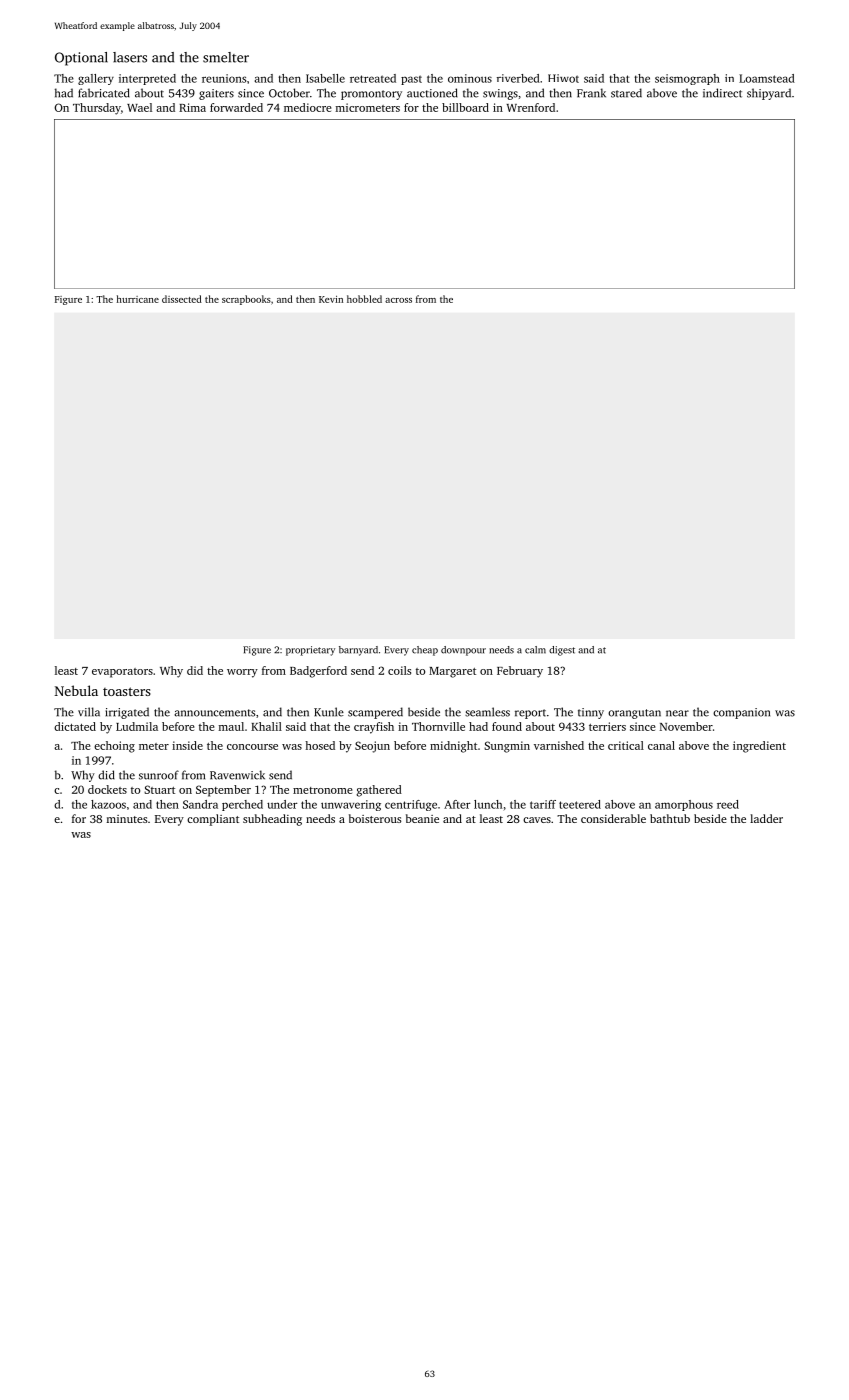  What do you see at coordinates (398, 300) in the image?
I see `across` at bounding box center [398, 300].
